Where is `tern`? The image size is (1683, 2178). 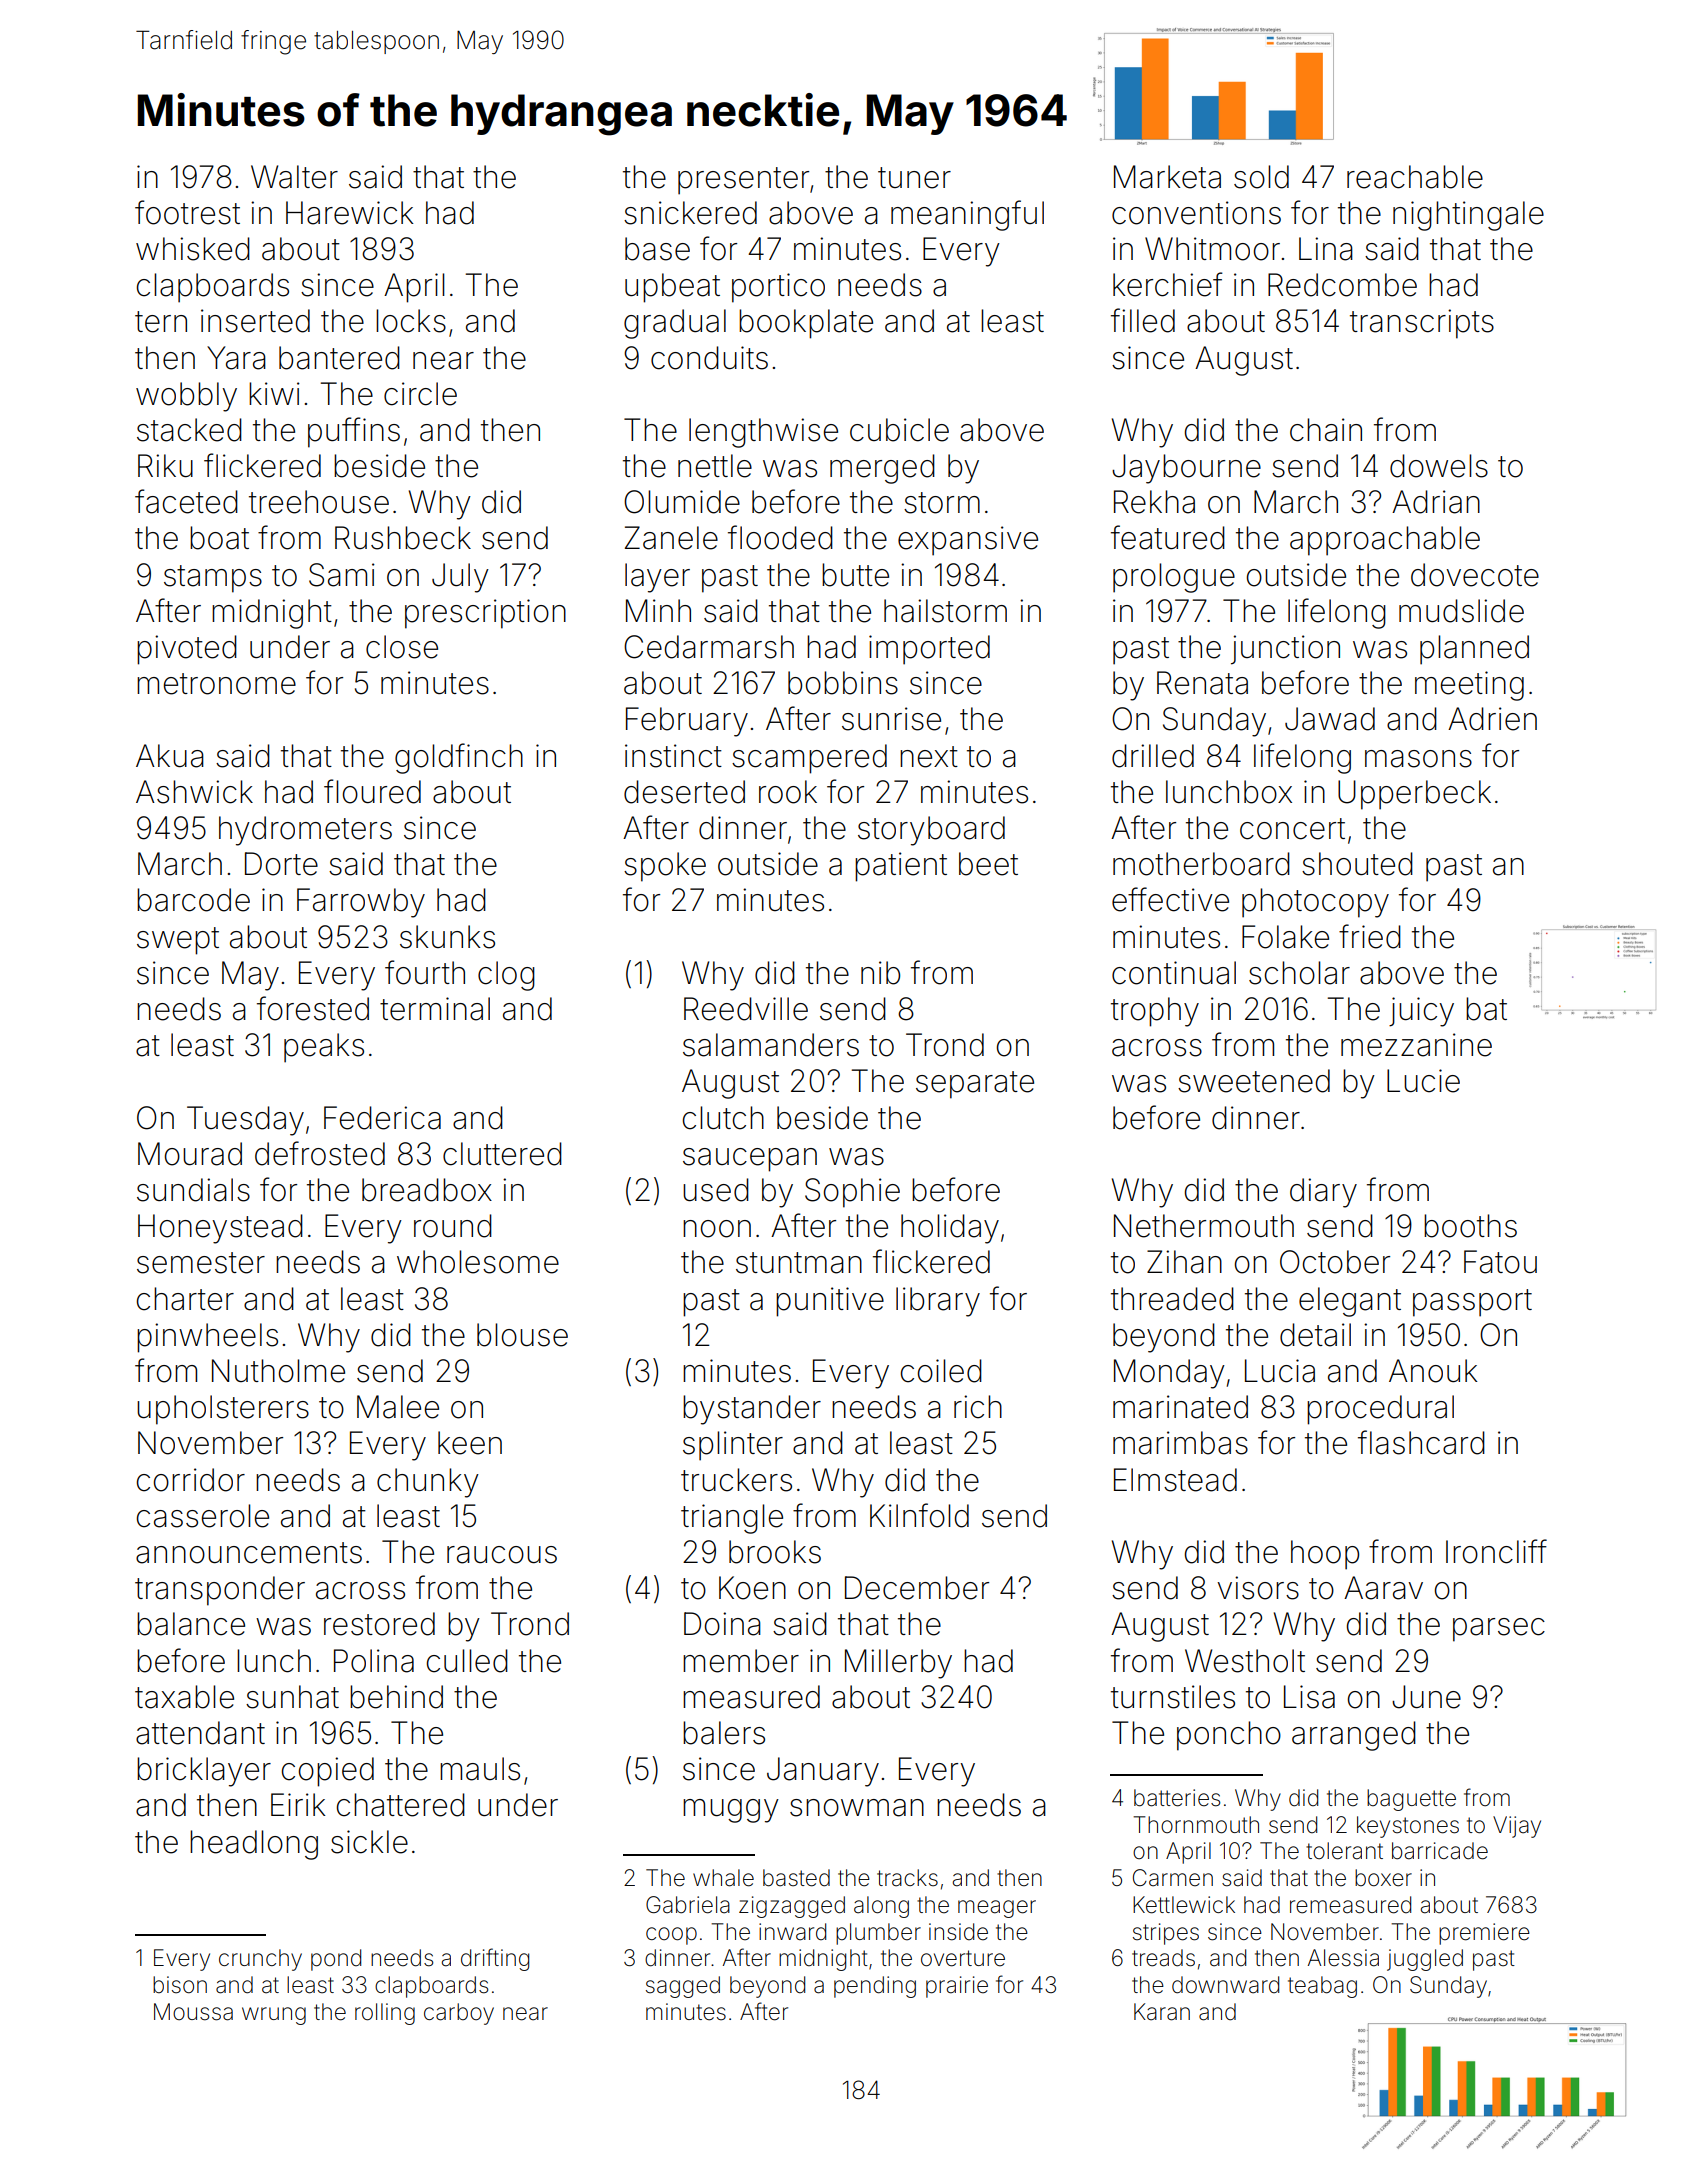
tern is located at coordinates (161, 322).
